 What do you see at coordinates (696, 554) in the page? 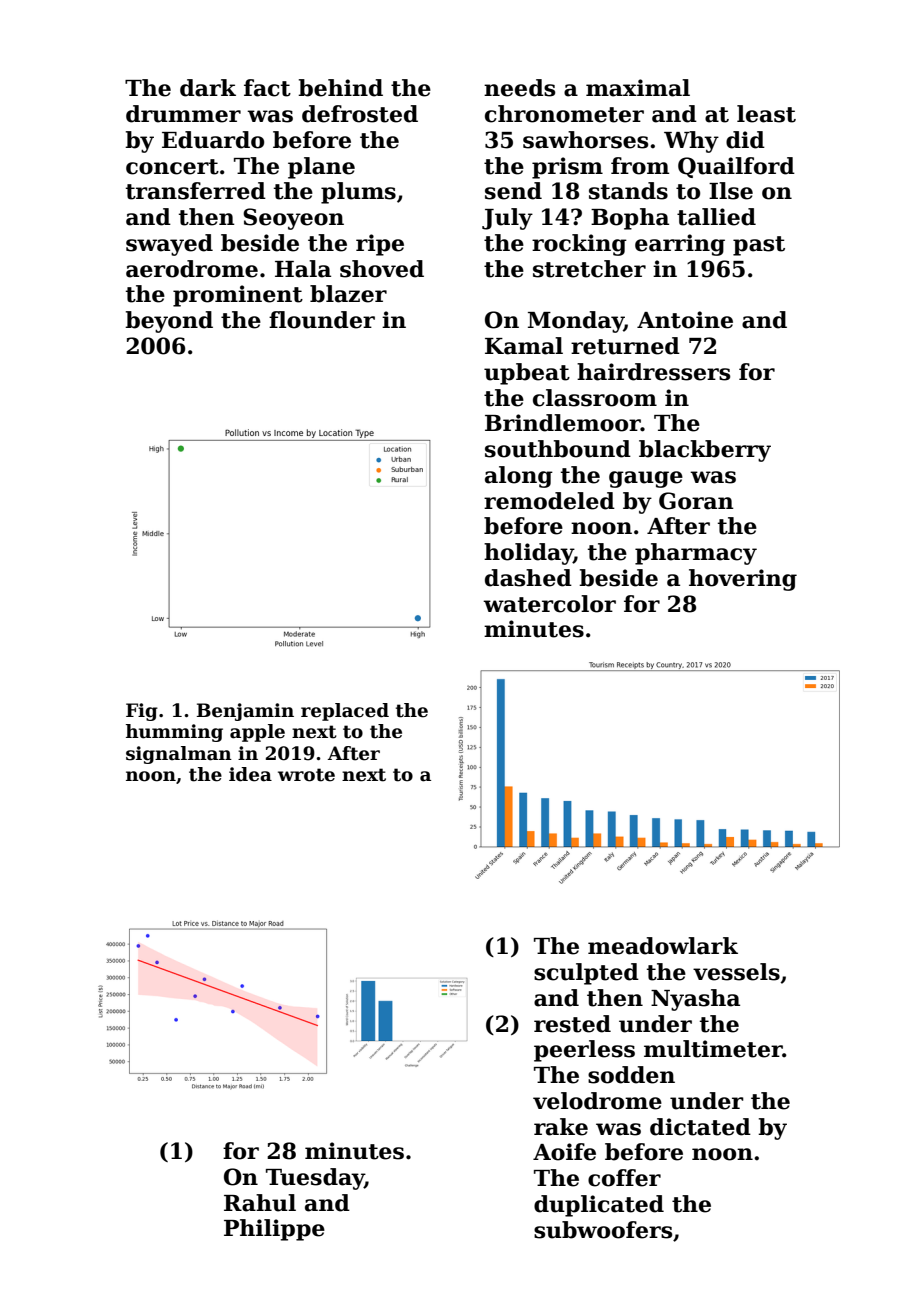
I see `pharmacy` at bounding box center [696, 554].
